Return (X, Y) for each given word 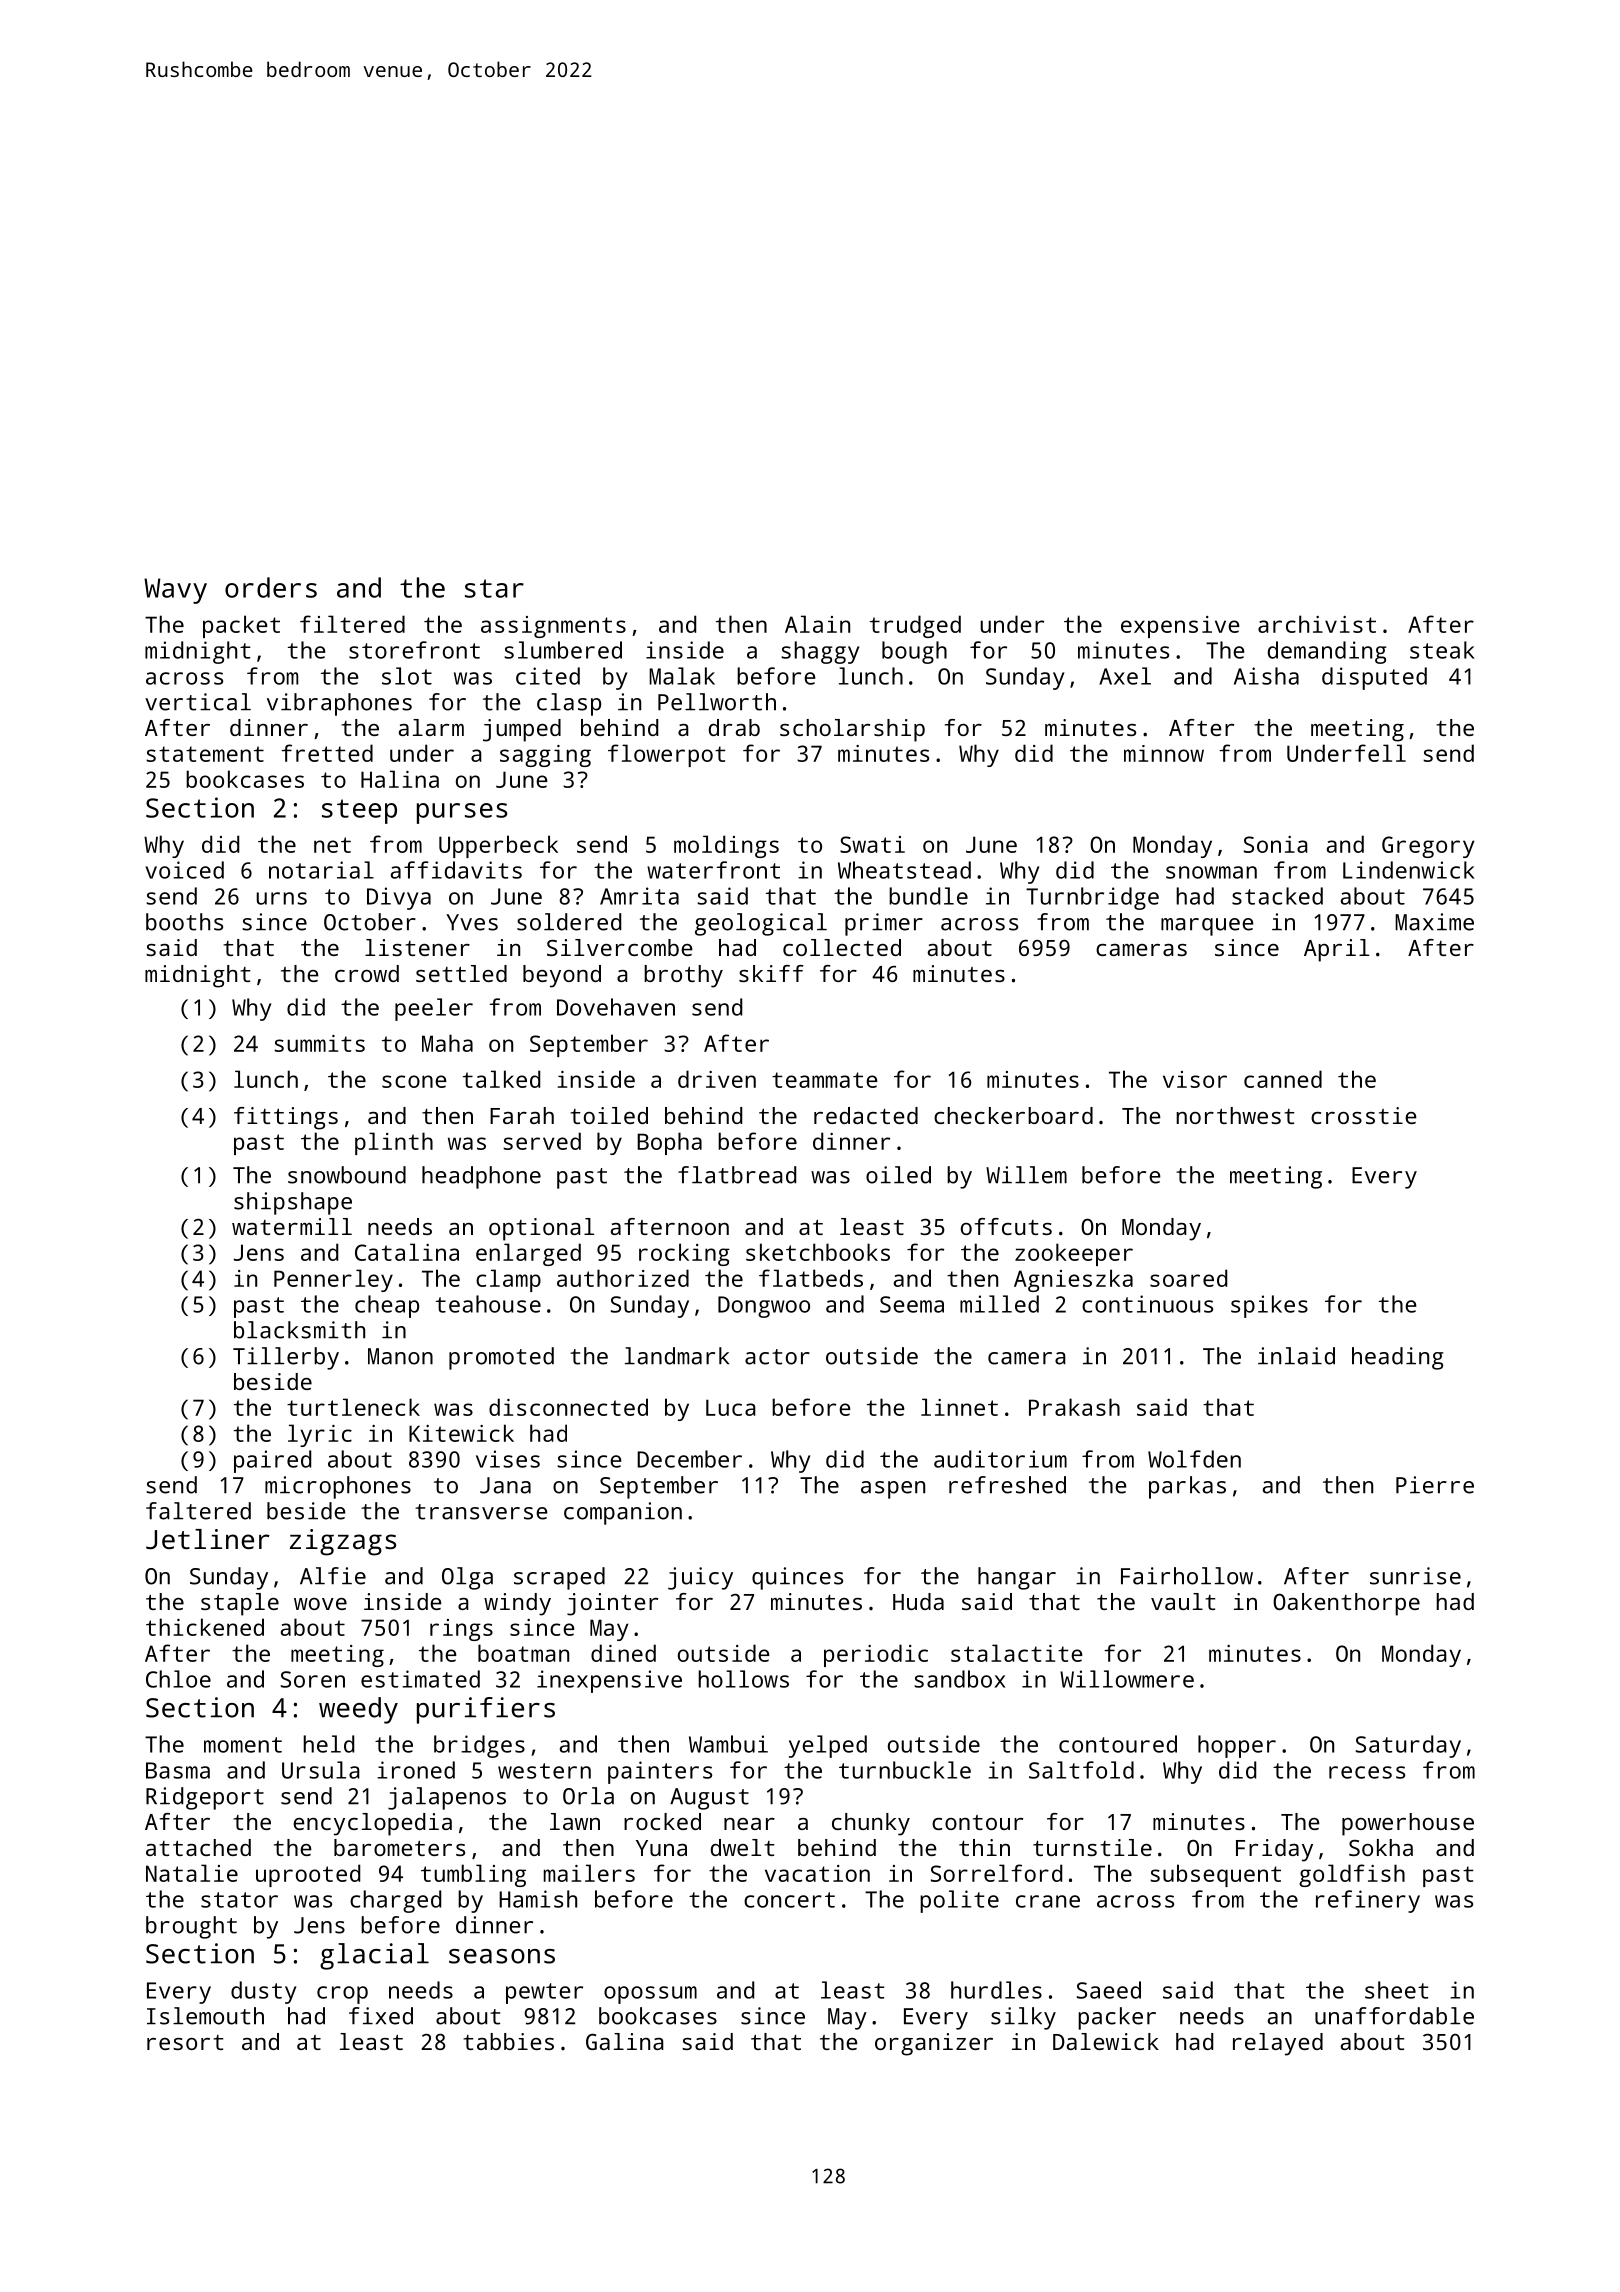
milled (999, 1304)
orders (271, 587)
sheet (1396, 1990)
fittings (286, 1118)
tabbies (508, 2041)
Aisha (1266, 676)
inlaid (1296, 1356)
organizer (934, 2044)
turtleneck (353, 1407)
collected (842, 947)
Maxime (1434, 922)
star (494, 588)
